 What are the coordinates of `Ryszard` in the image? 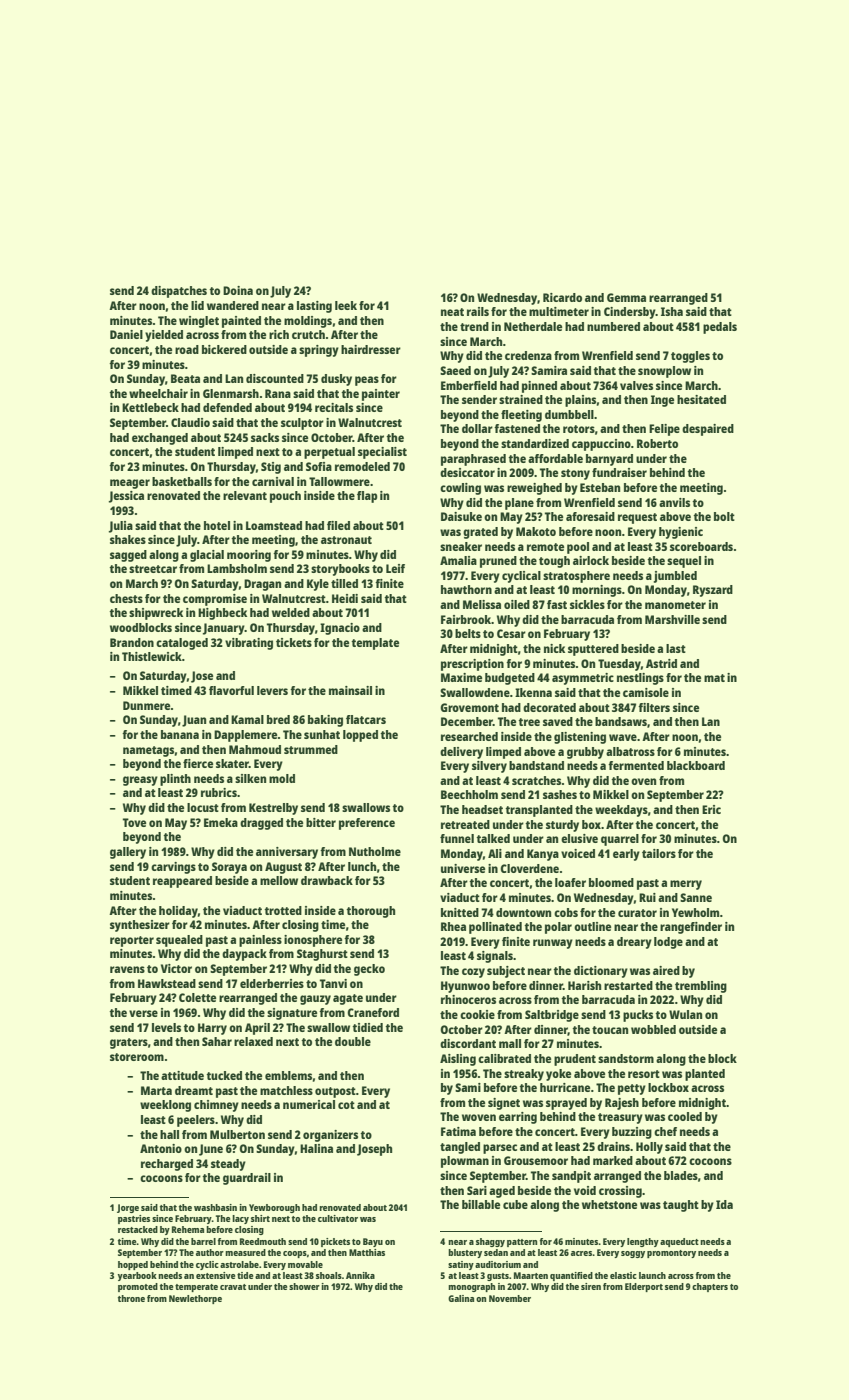 It's located at (713, 591).
